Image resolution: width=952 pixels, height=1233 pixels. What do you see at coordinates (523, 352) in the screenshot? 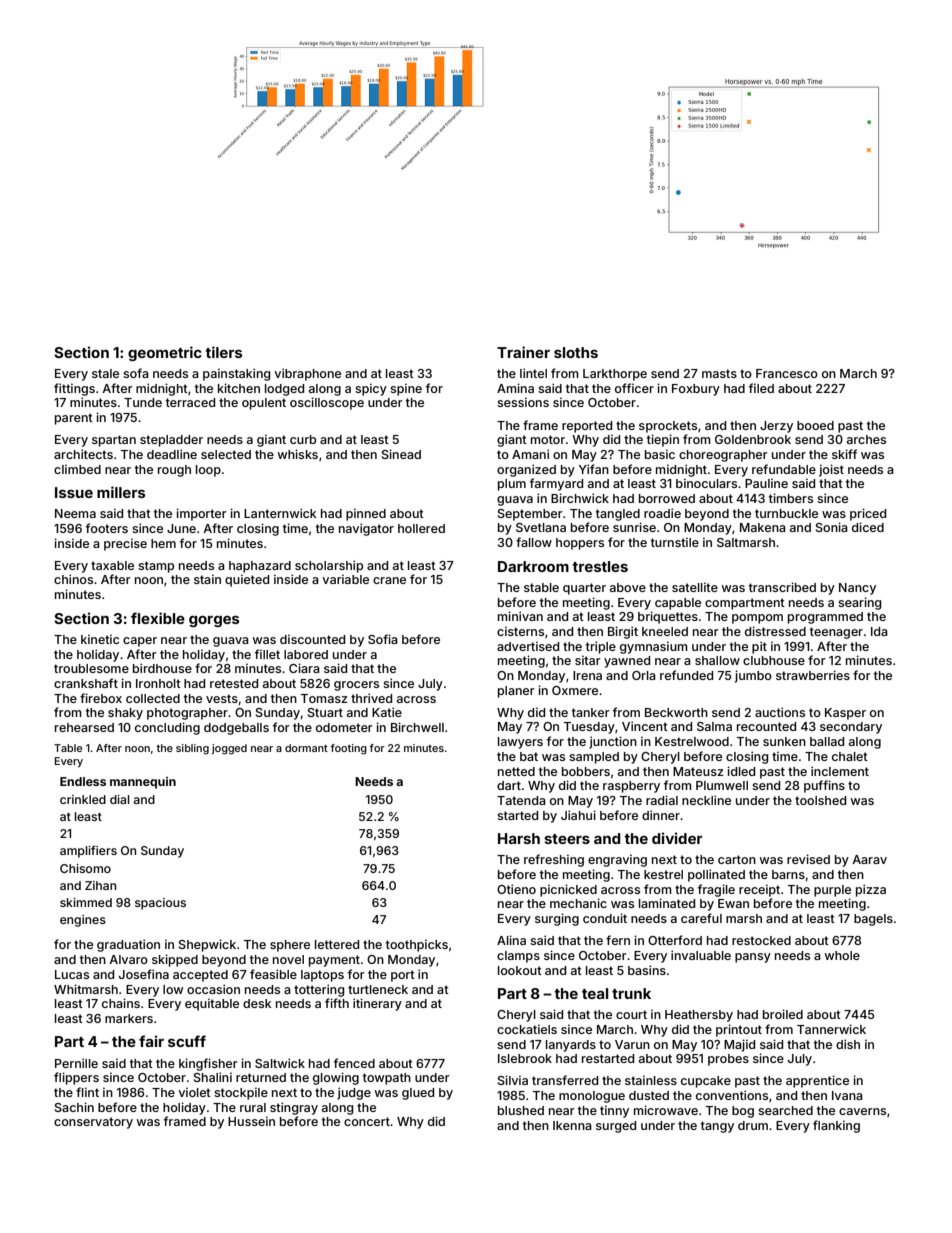
I see `Trainer` at bounding box center [523, 352].
